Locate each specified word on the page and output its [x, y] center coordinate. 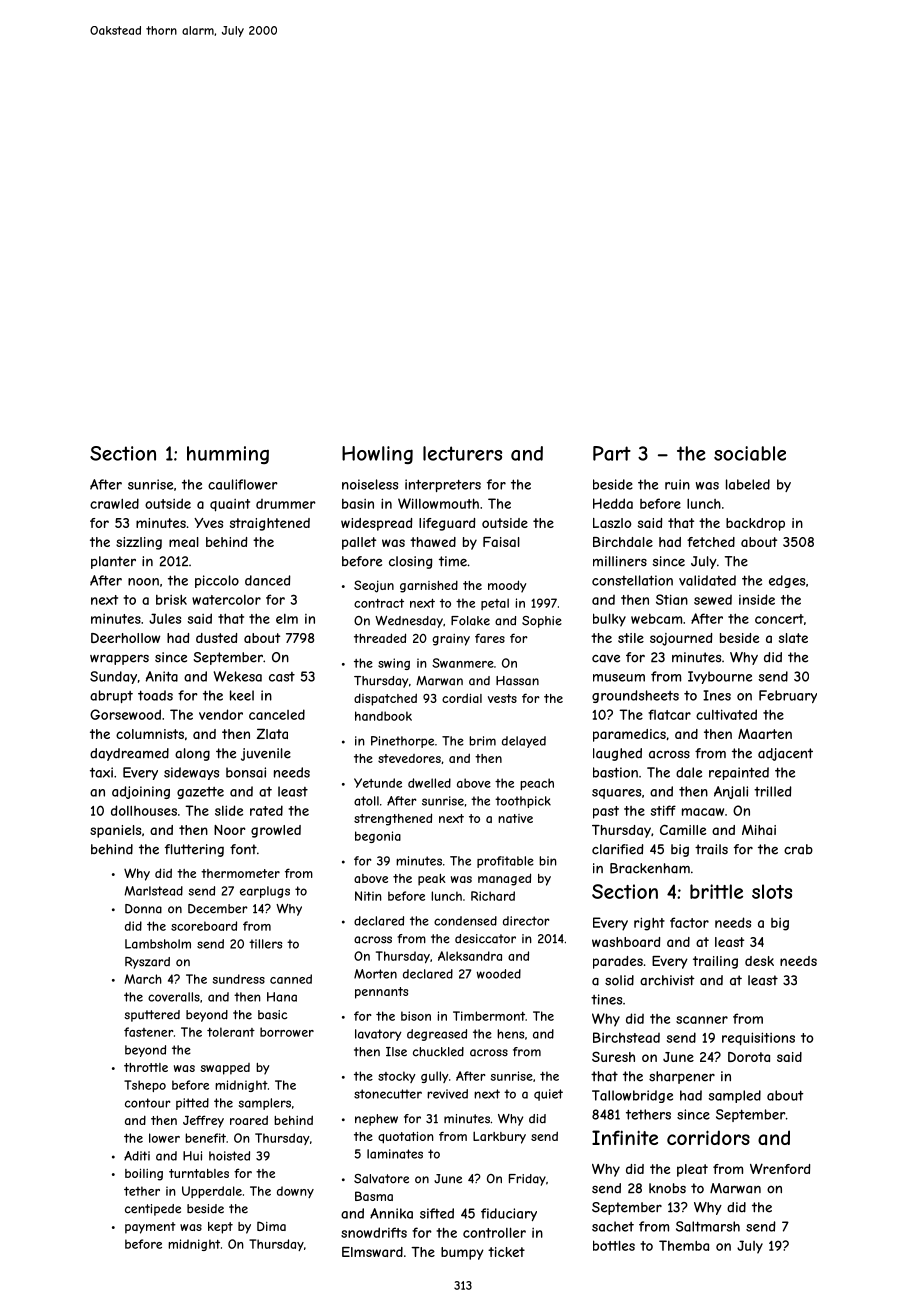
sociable [750, 453]
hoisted [229, 1156]
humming [228, 455]
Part [612, 453]
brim [482, 741]
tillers [265, 944]
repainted [739, 773]
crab [798, 849]
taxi [101, 772]
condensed [465, 921]
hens [510, 1034]
